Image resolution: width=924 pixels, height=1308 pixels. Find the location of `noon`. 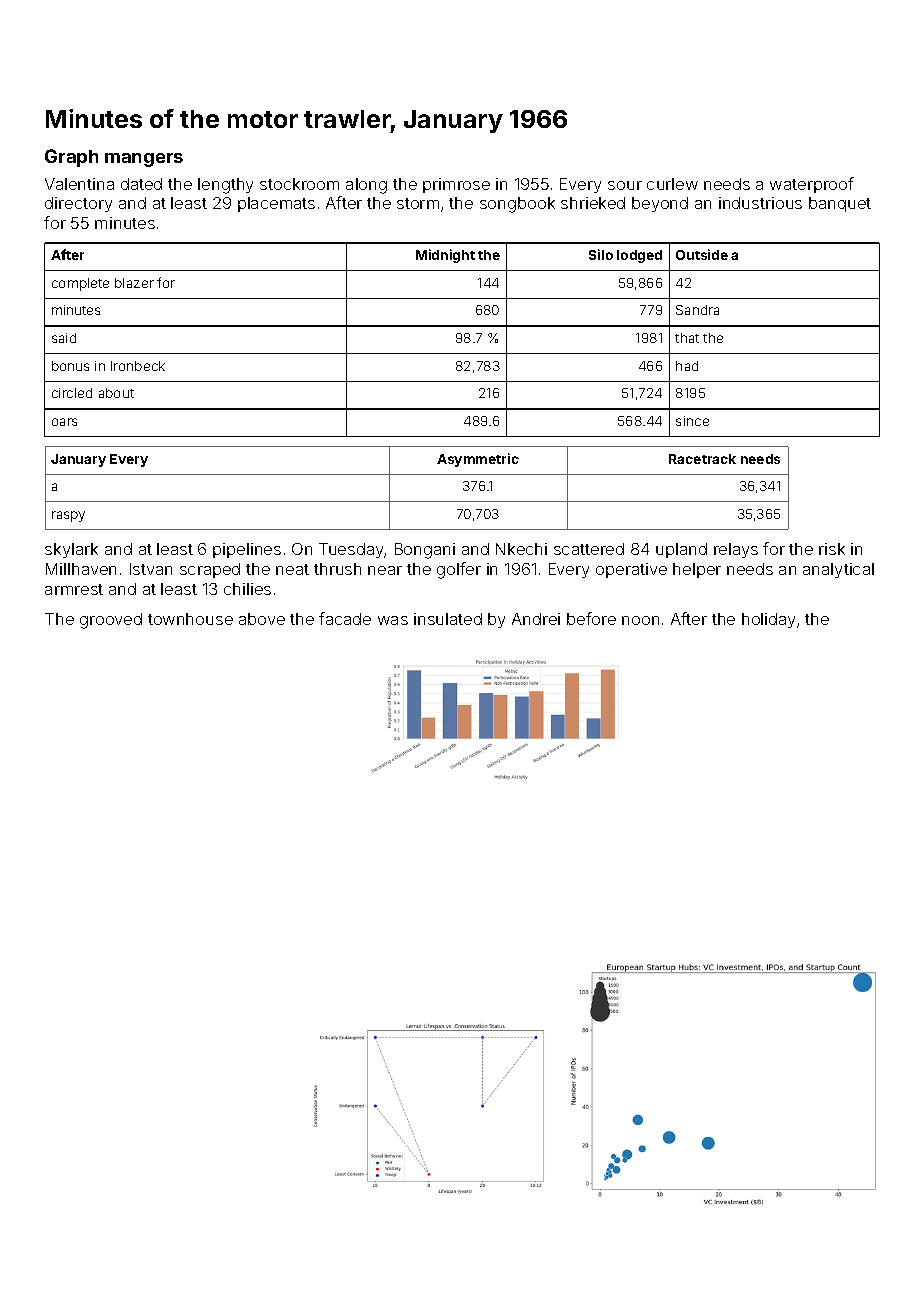

noon is located at coordinates (640, 620).
